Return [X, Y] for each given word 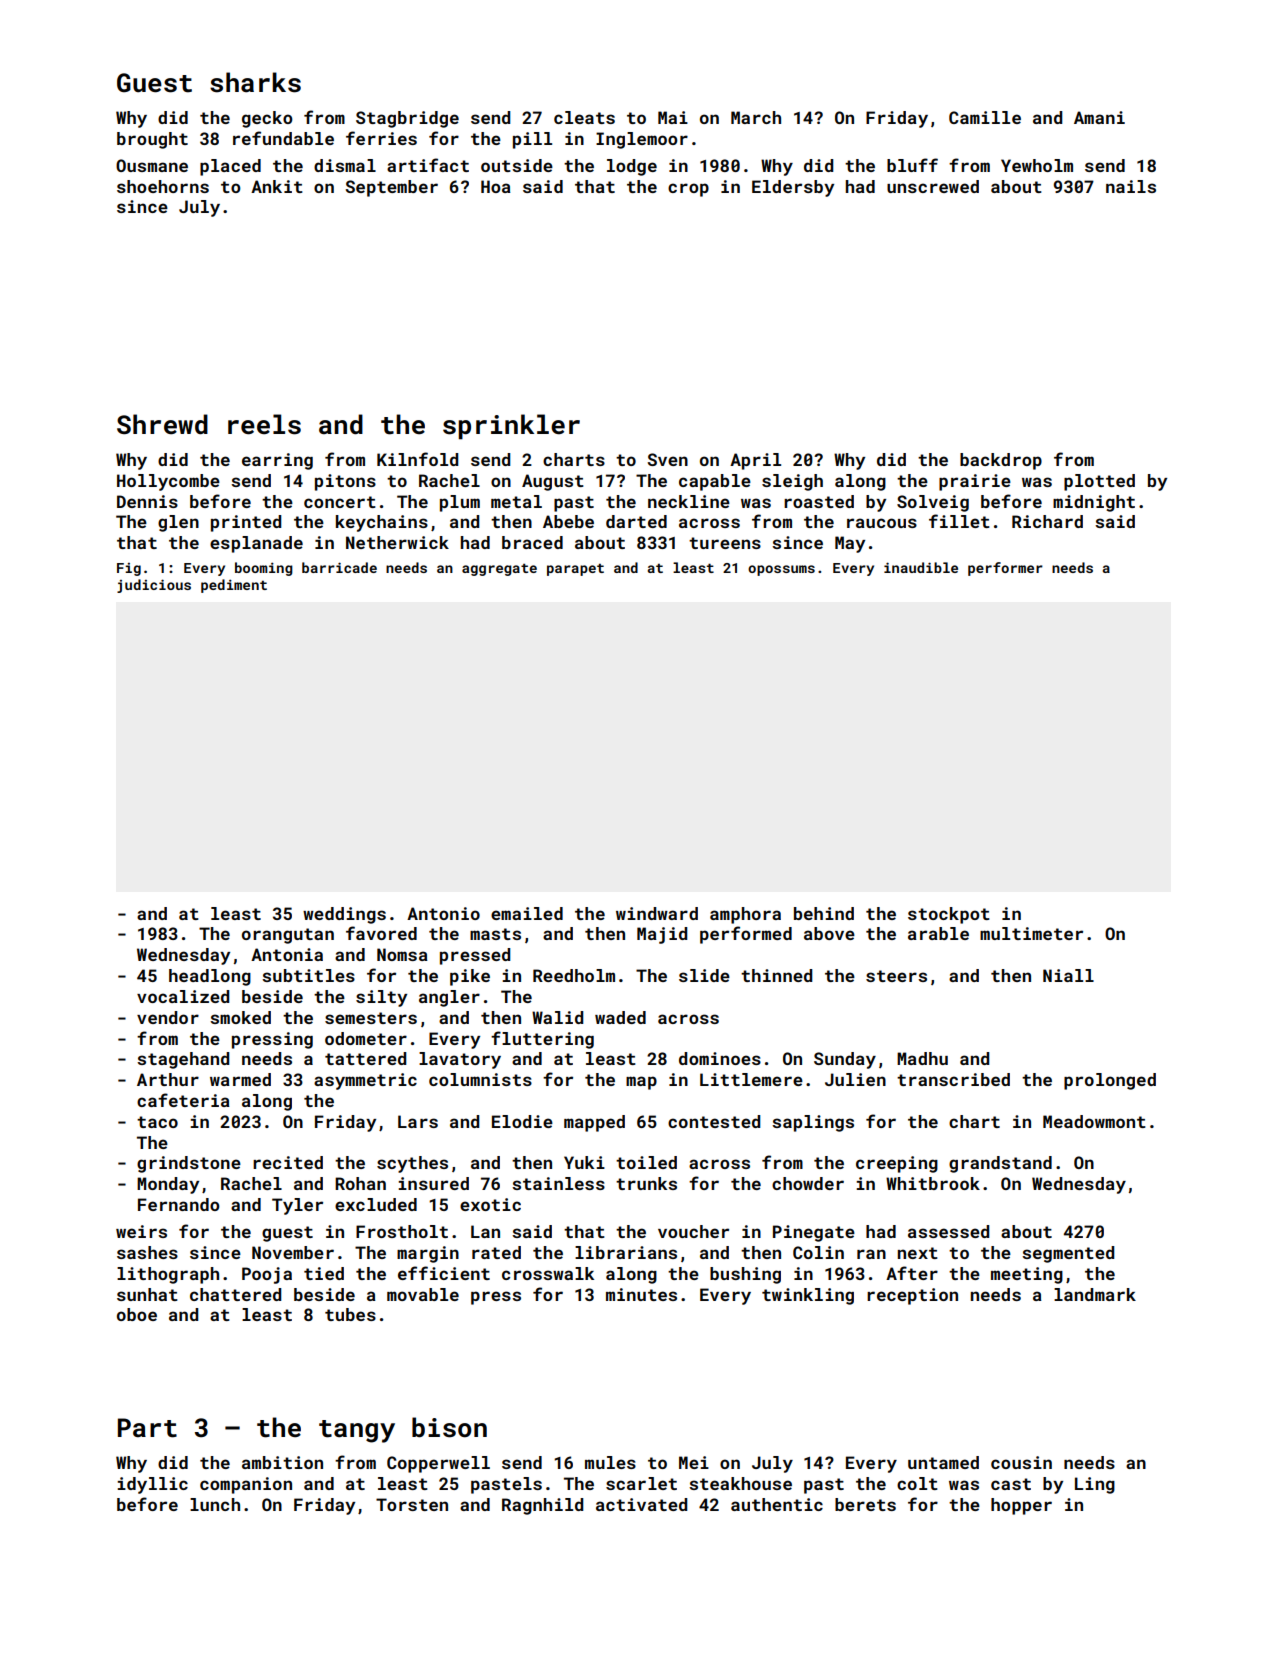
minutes [641, 1294]
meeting [1027, 1275]
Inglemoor [642, 140]
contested [714, 1121]
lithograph [168, 1275]
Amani [1099, 117]
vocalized [183, 996]
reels [264, 424]
